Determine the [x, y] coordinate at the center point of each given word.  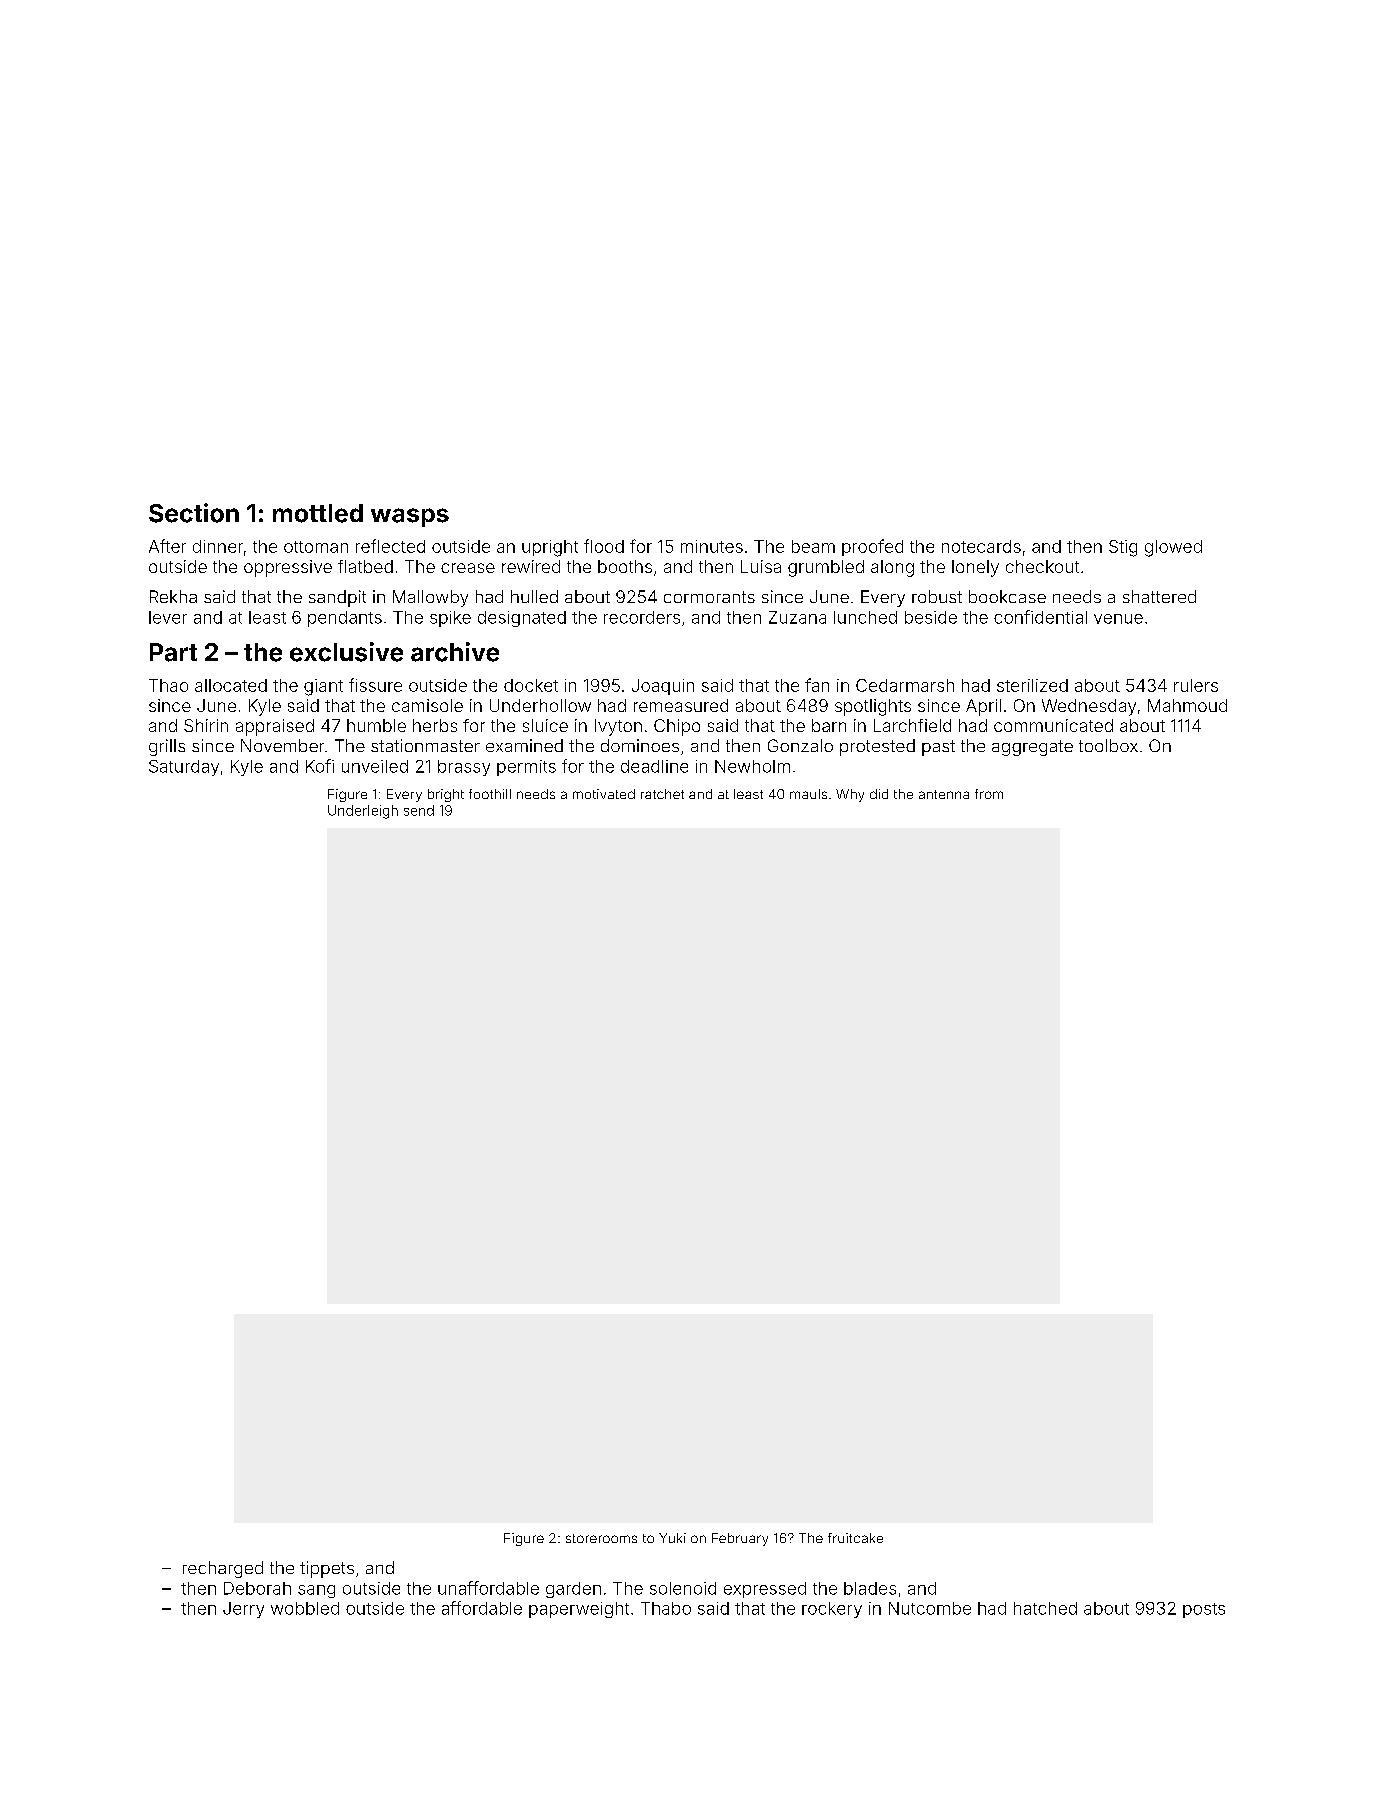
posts [1204, 1610]
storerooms [601, 1538]
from [989, 794]
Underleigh [363, 812]
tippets [327, 1569]
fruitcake [855, 1538]
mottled [318, 513]
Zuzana [797, 617]
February [740, 1539]
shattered [1159, 596]
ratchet [662, 794]
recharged [223, 1569]
